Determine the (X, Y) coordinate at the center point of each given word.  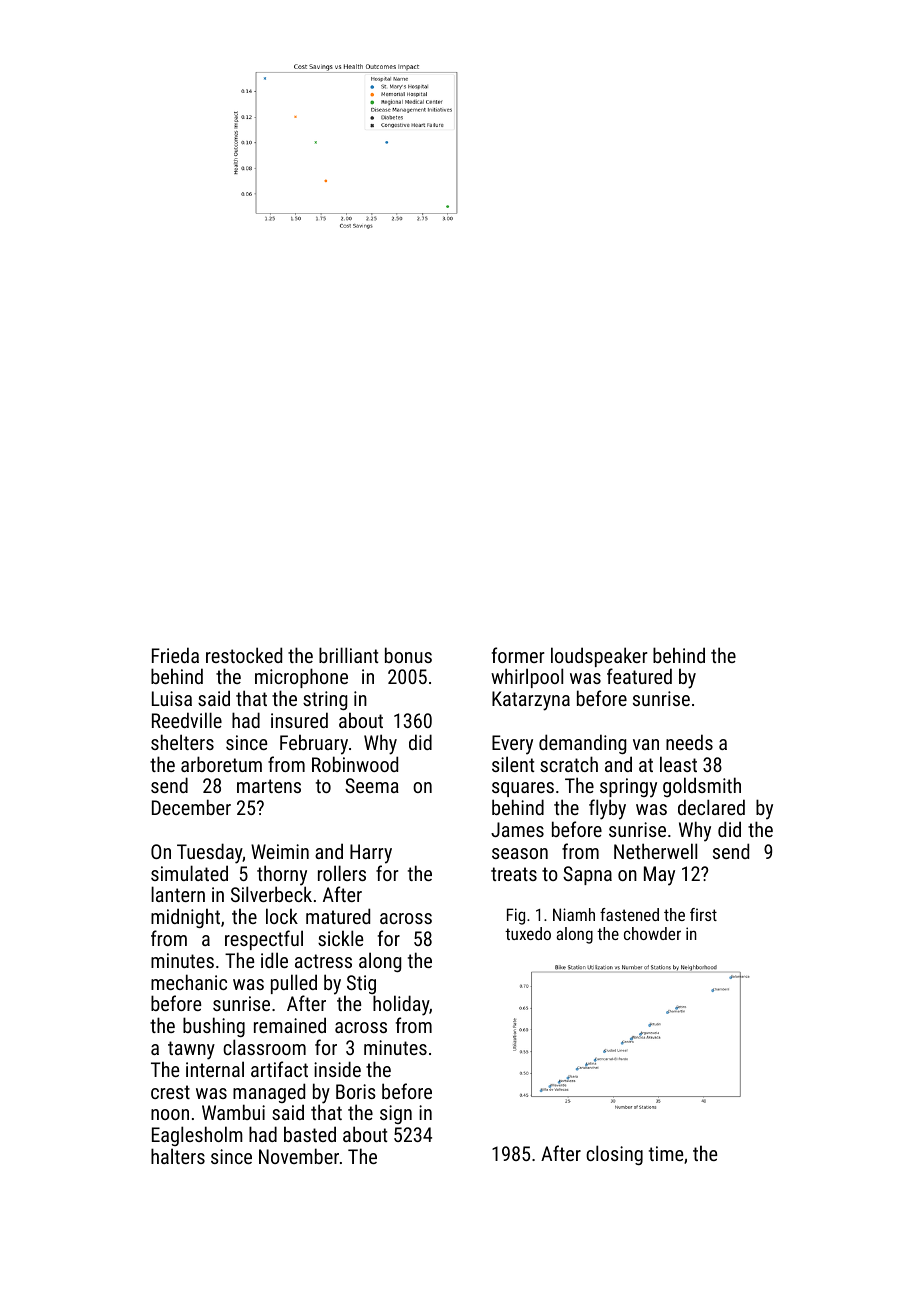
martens (269, 786)
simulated (189, 873)
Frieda (175, 655)
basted (310, 1134)
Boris (356, 1091)
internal (215, 1069)
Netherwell (655, 851)
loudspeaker (599, 657)
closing (614, 1155)
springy (628, 788)
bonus (408, 655)
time (666, 1153)
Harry (371, 854)
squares (523, 789)
